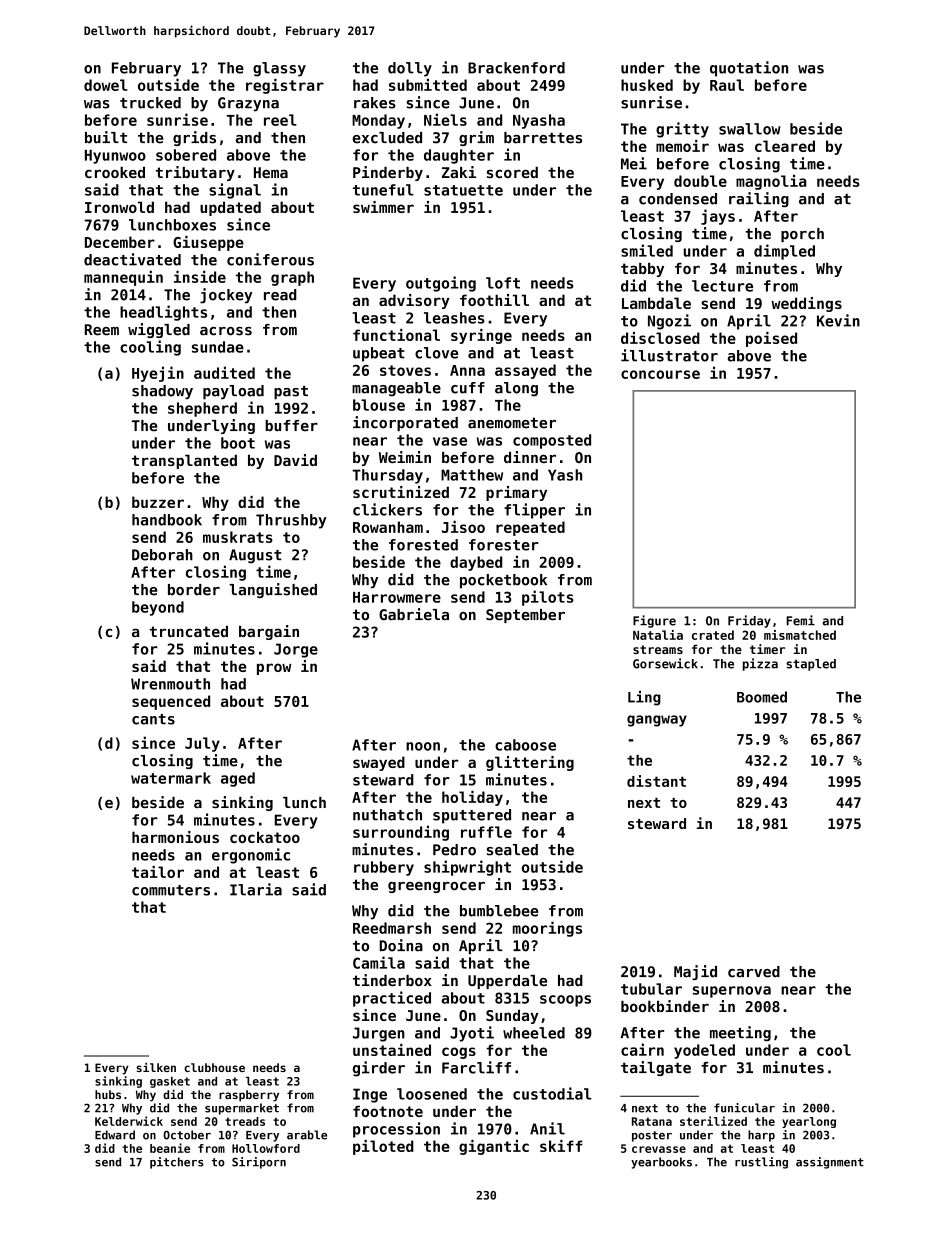  Describe the element at coordinates (543, 138) in the screenshot. I see `barrettes` at that location.
